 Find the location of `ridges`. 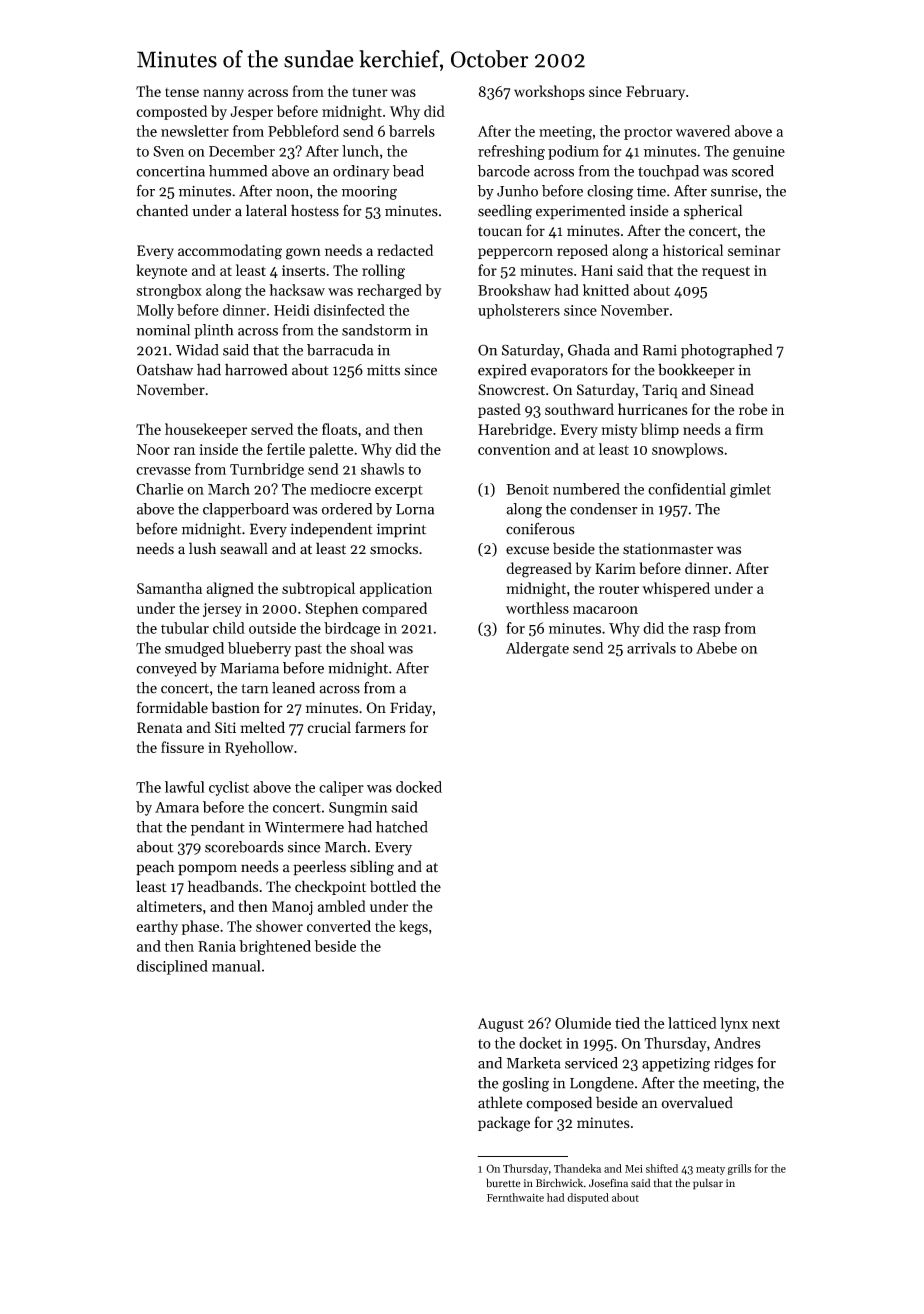

ridges is located at coordinates (733, 1064).
